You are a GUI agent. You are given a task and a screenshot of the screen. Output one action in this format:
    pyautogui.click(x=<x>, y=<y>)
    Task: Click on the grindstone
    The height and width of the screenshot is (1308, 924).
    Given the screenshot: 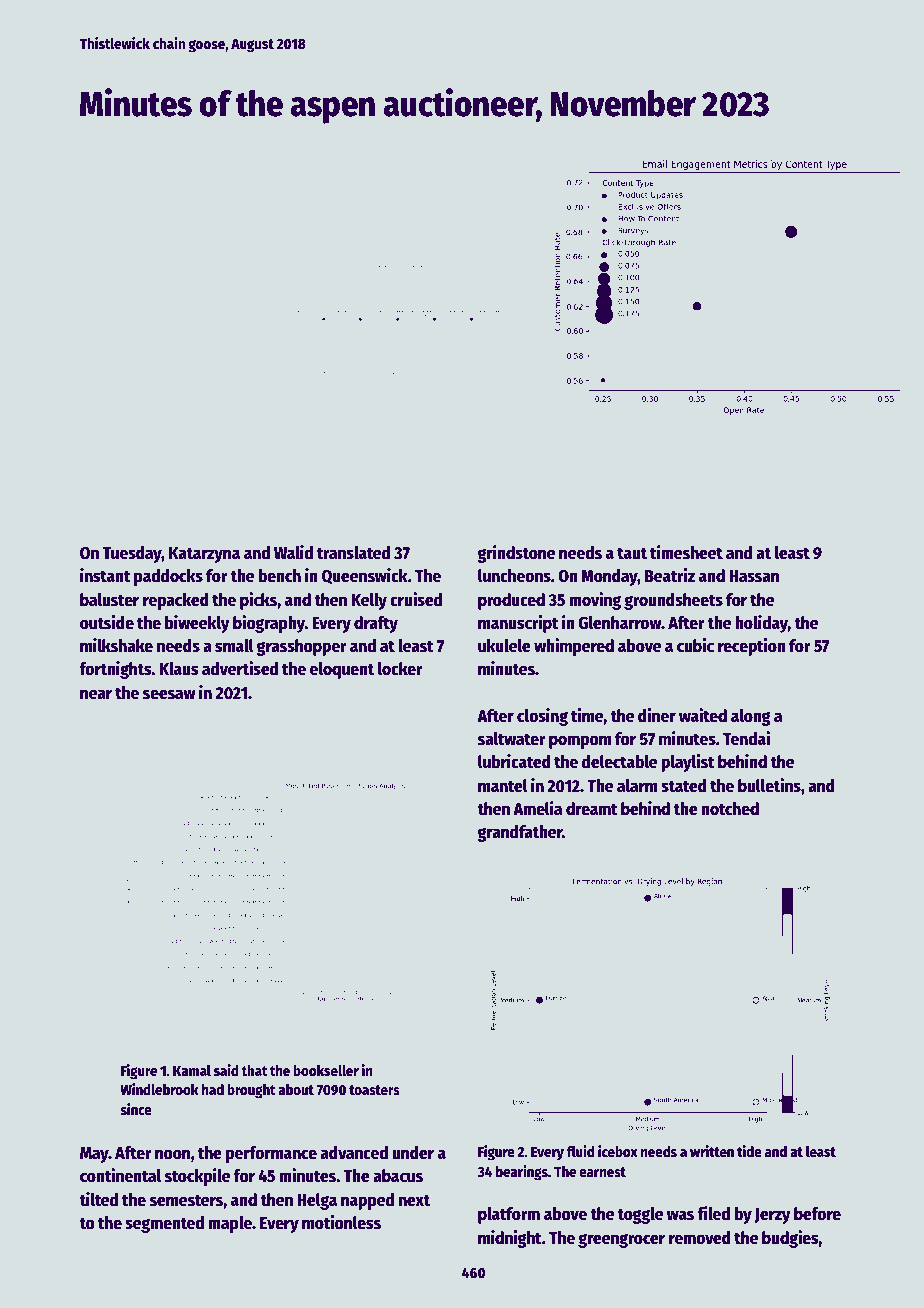 What is the action you would take?
    pyautogui.click(x=516, y=554)
